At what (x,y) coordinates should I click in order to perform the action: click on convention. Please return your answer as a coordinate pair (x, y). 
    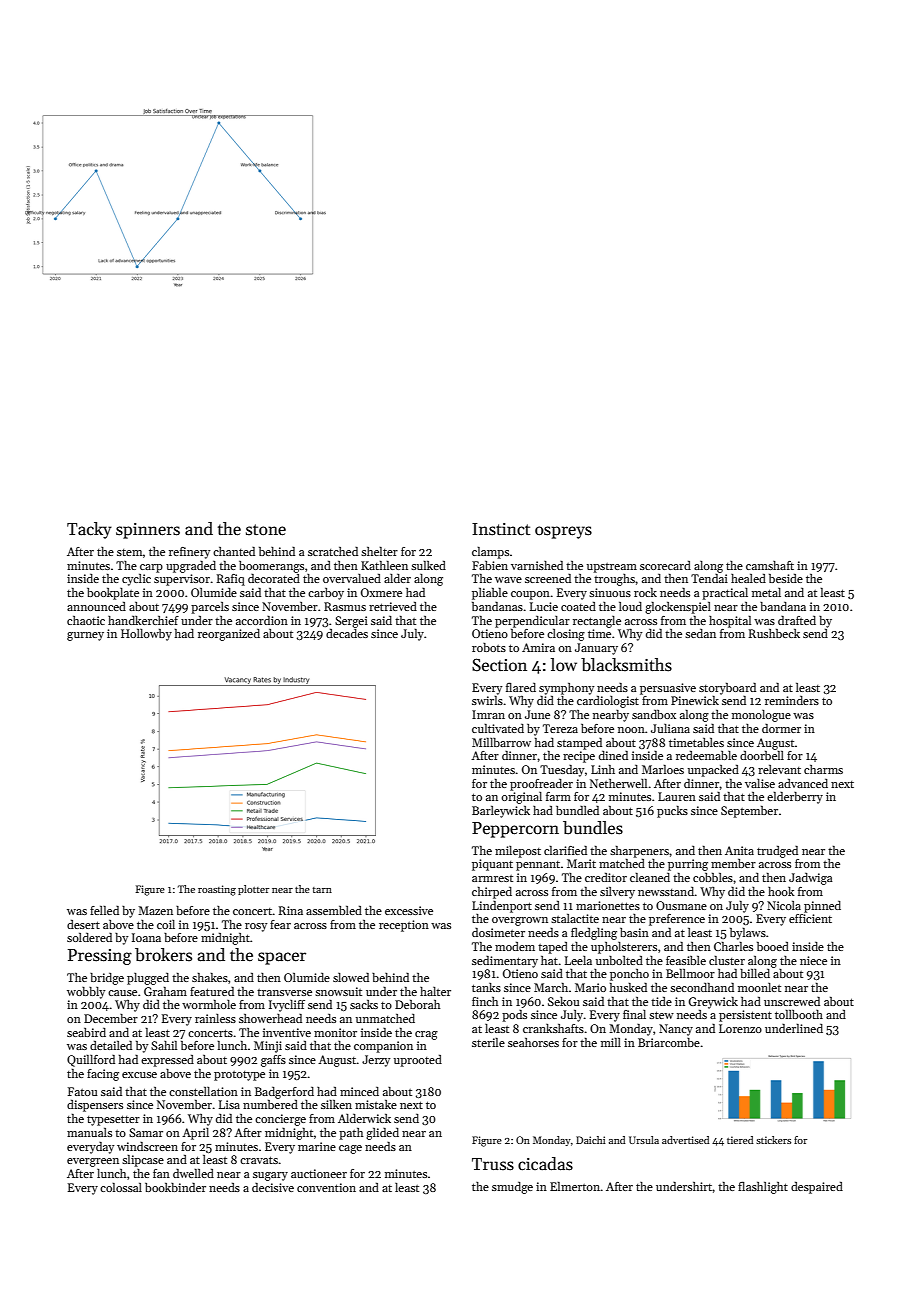
    Looking at the image, I should click on (326, 1187).
